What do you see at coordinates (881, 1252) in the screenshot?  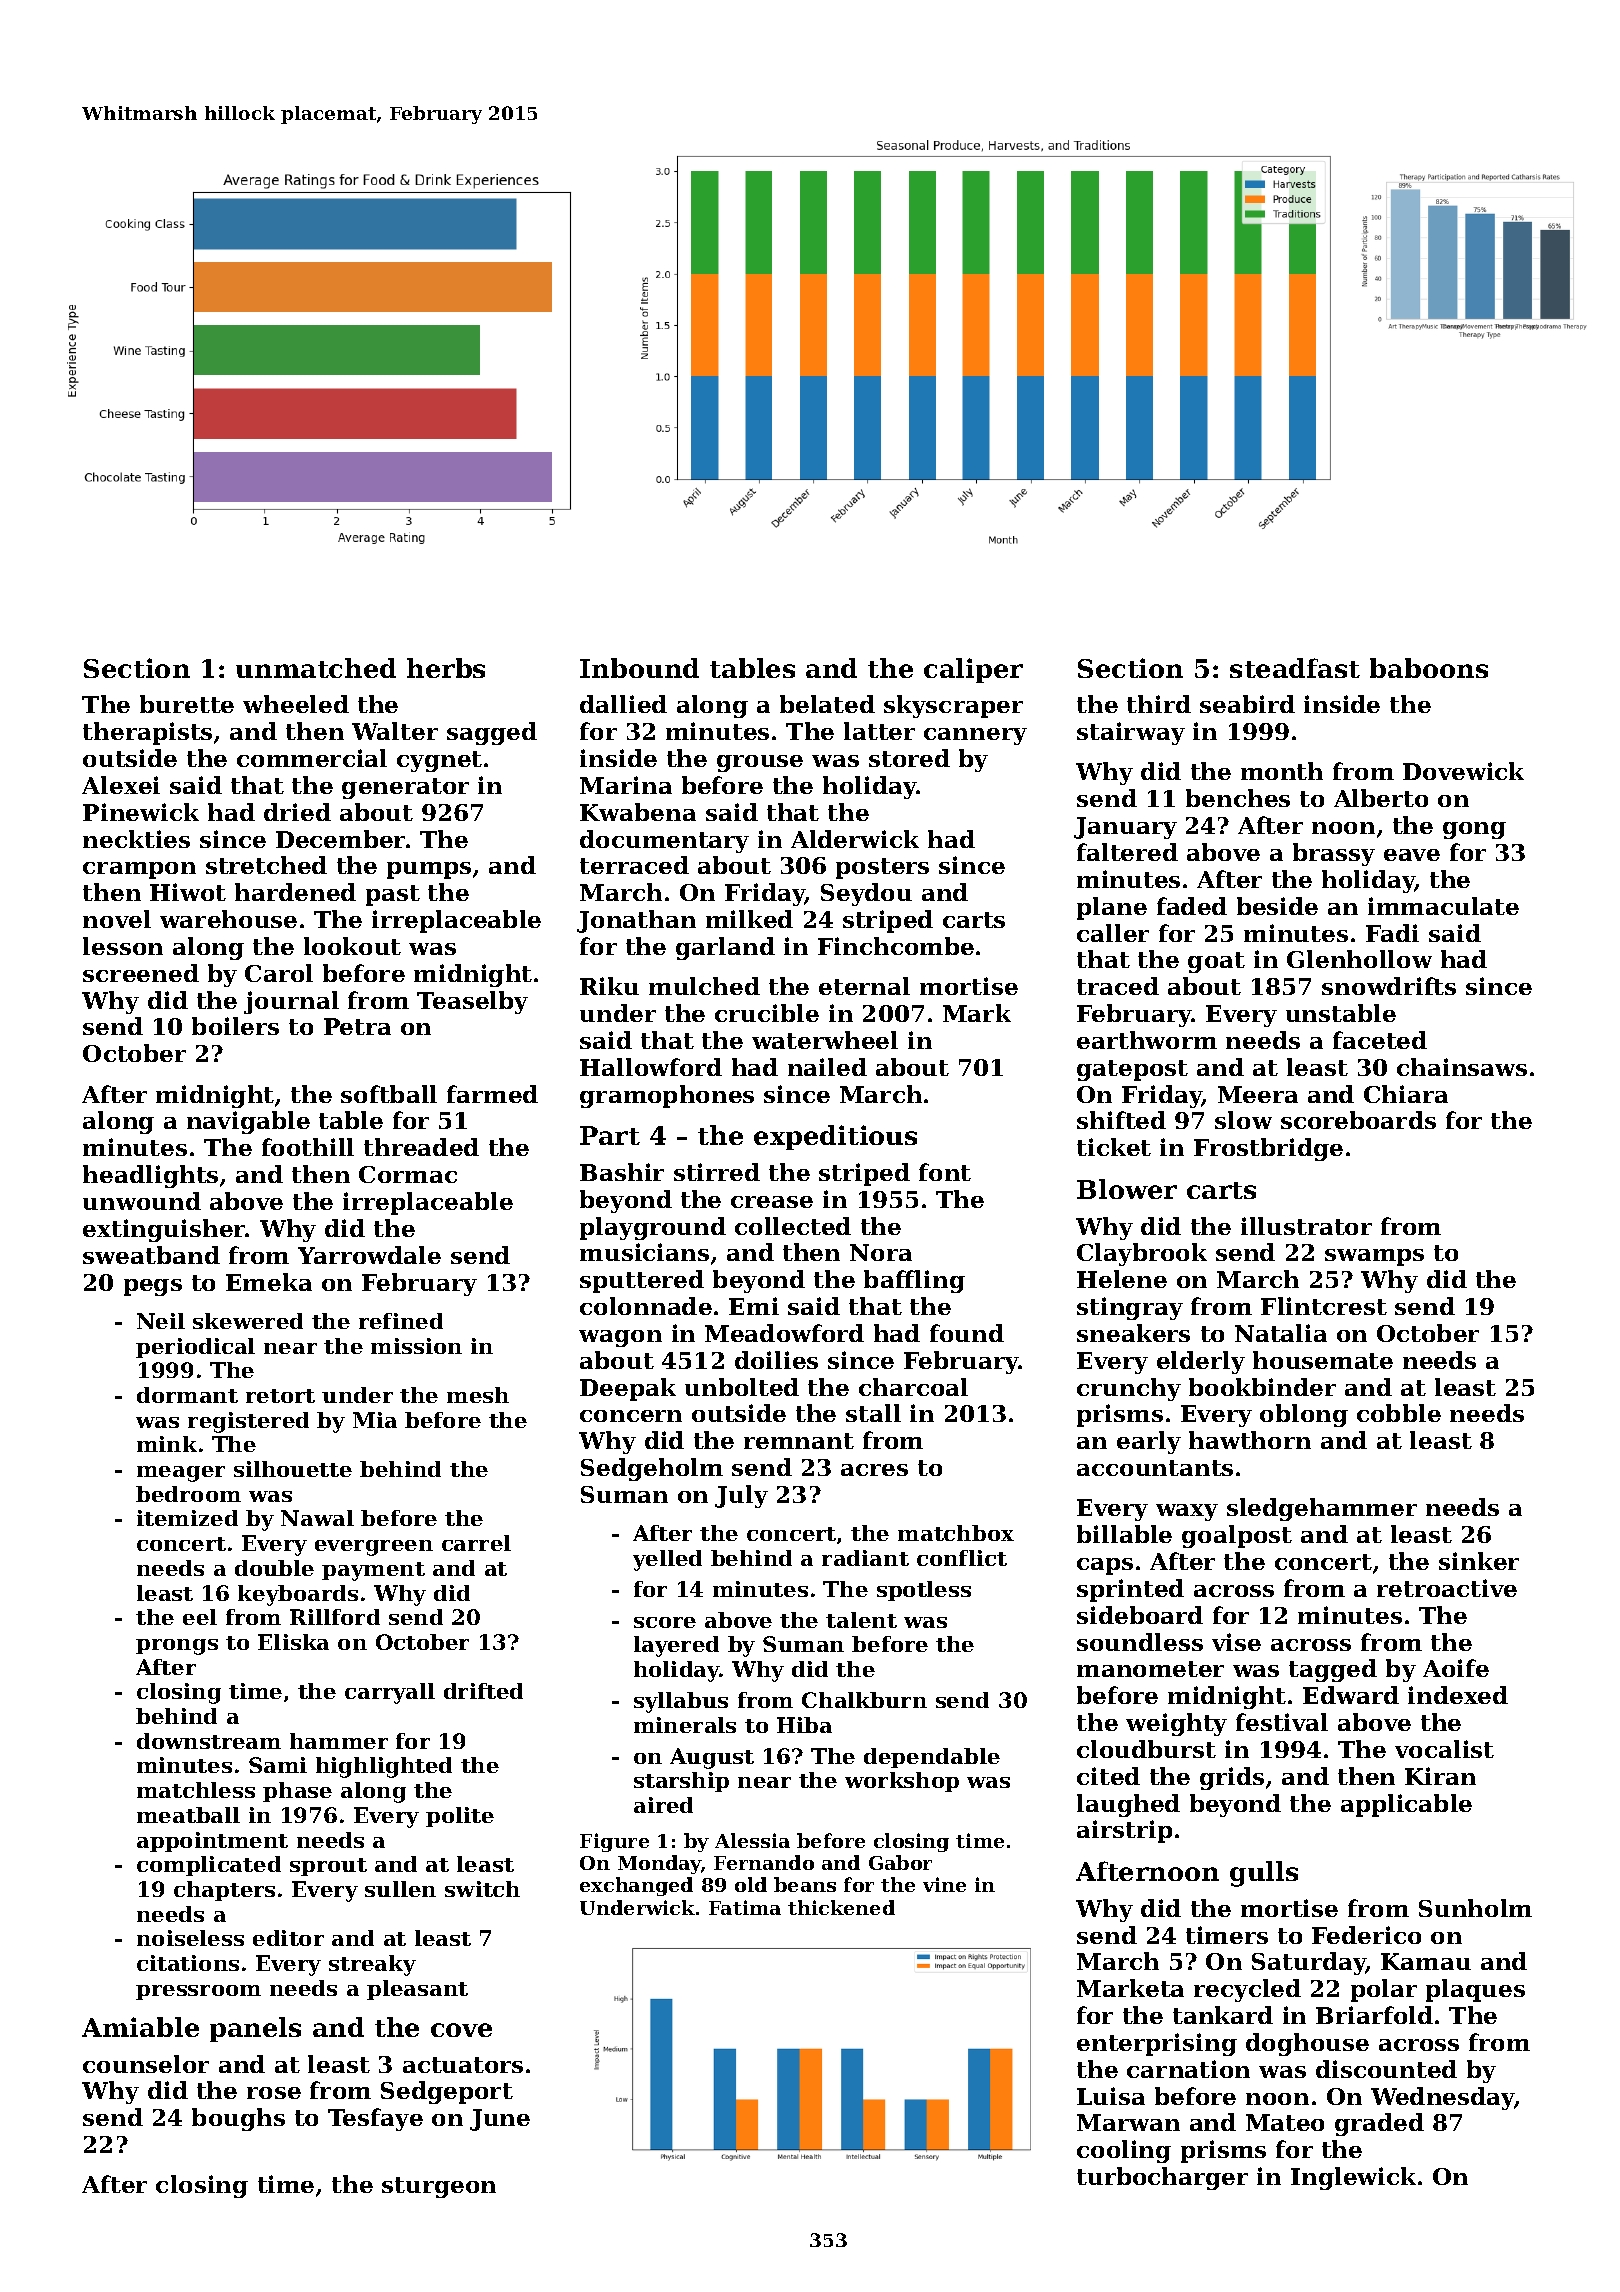 I see `Nora` at bounding box center [881, 1252].
